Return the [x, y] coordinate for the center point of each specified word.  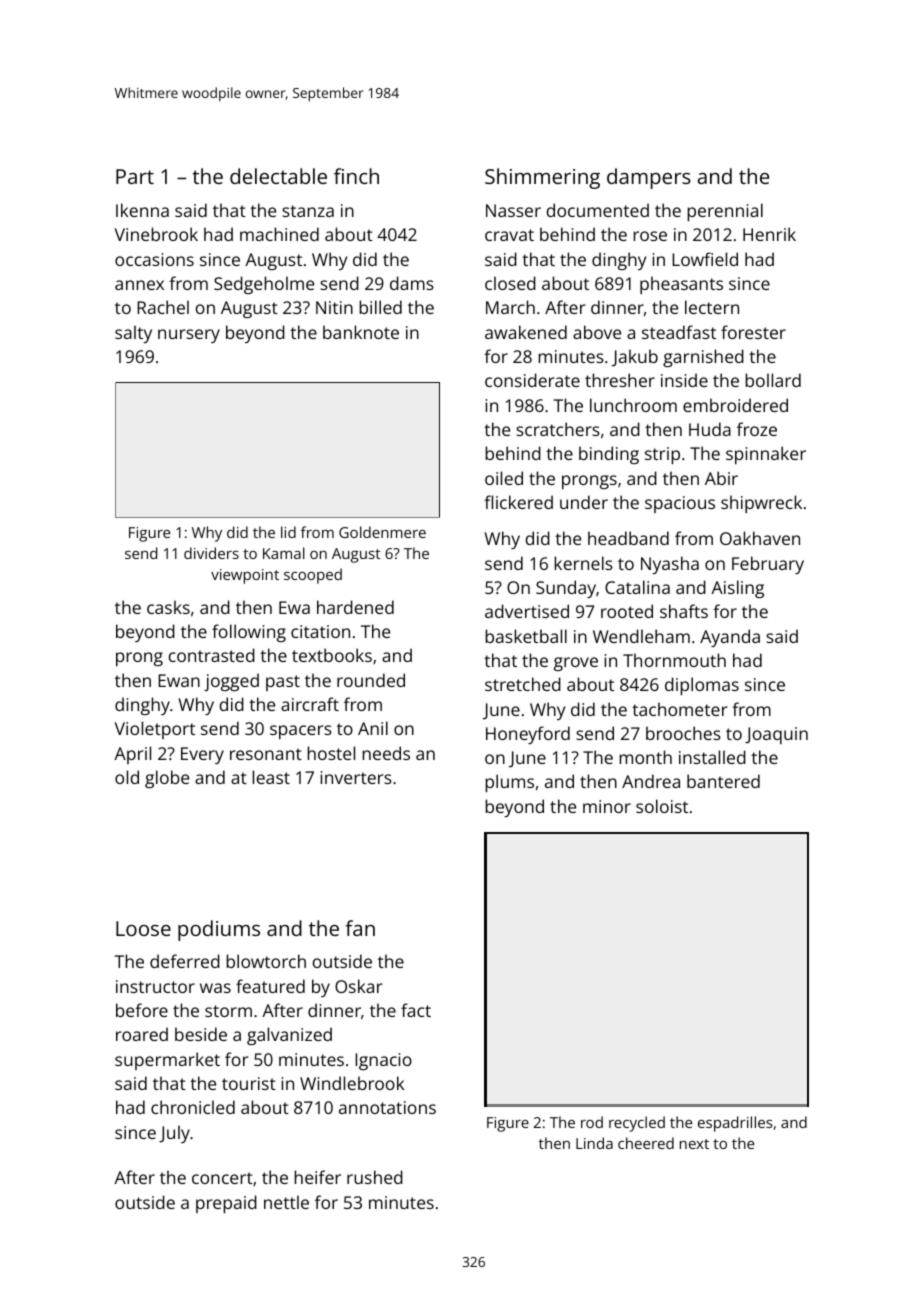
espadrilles [735, 1124]
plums [509, 783]
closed [510, 283]
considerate [532, 380]
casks [168, 607]
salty [133, 334]
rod [592, 1122]
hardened [355, 607]
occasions [154, 259]
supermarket [167, 1061]
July [174, 1134]
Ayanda [730, 638]
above [597, 332]
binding [609, 455]
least [271, 777]
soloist [662, 806]
